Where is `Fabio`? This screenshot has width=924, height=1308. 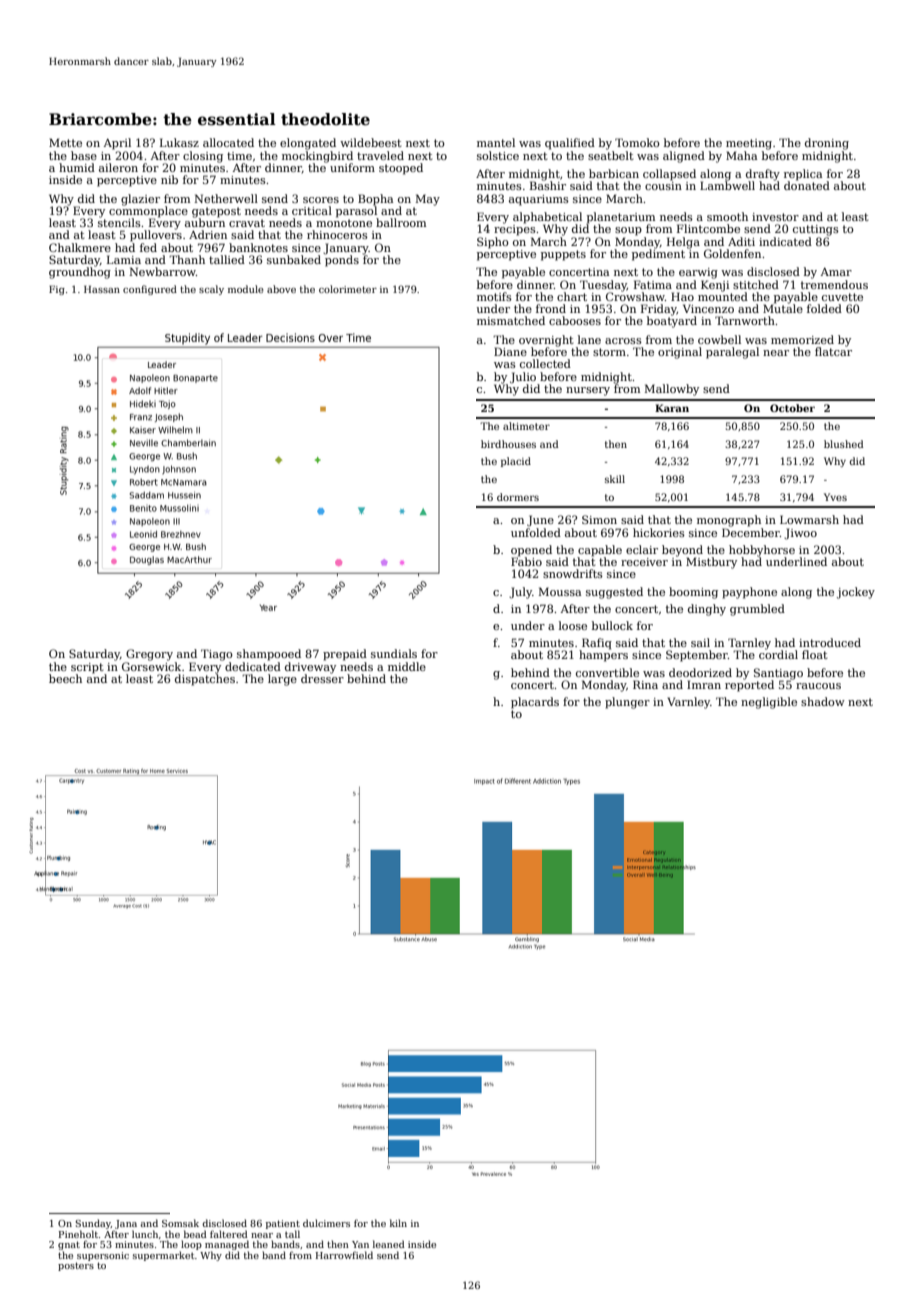
Fabio is located at coordinates (526, 561).
